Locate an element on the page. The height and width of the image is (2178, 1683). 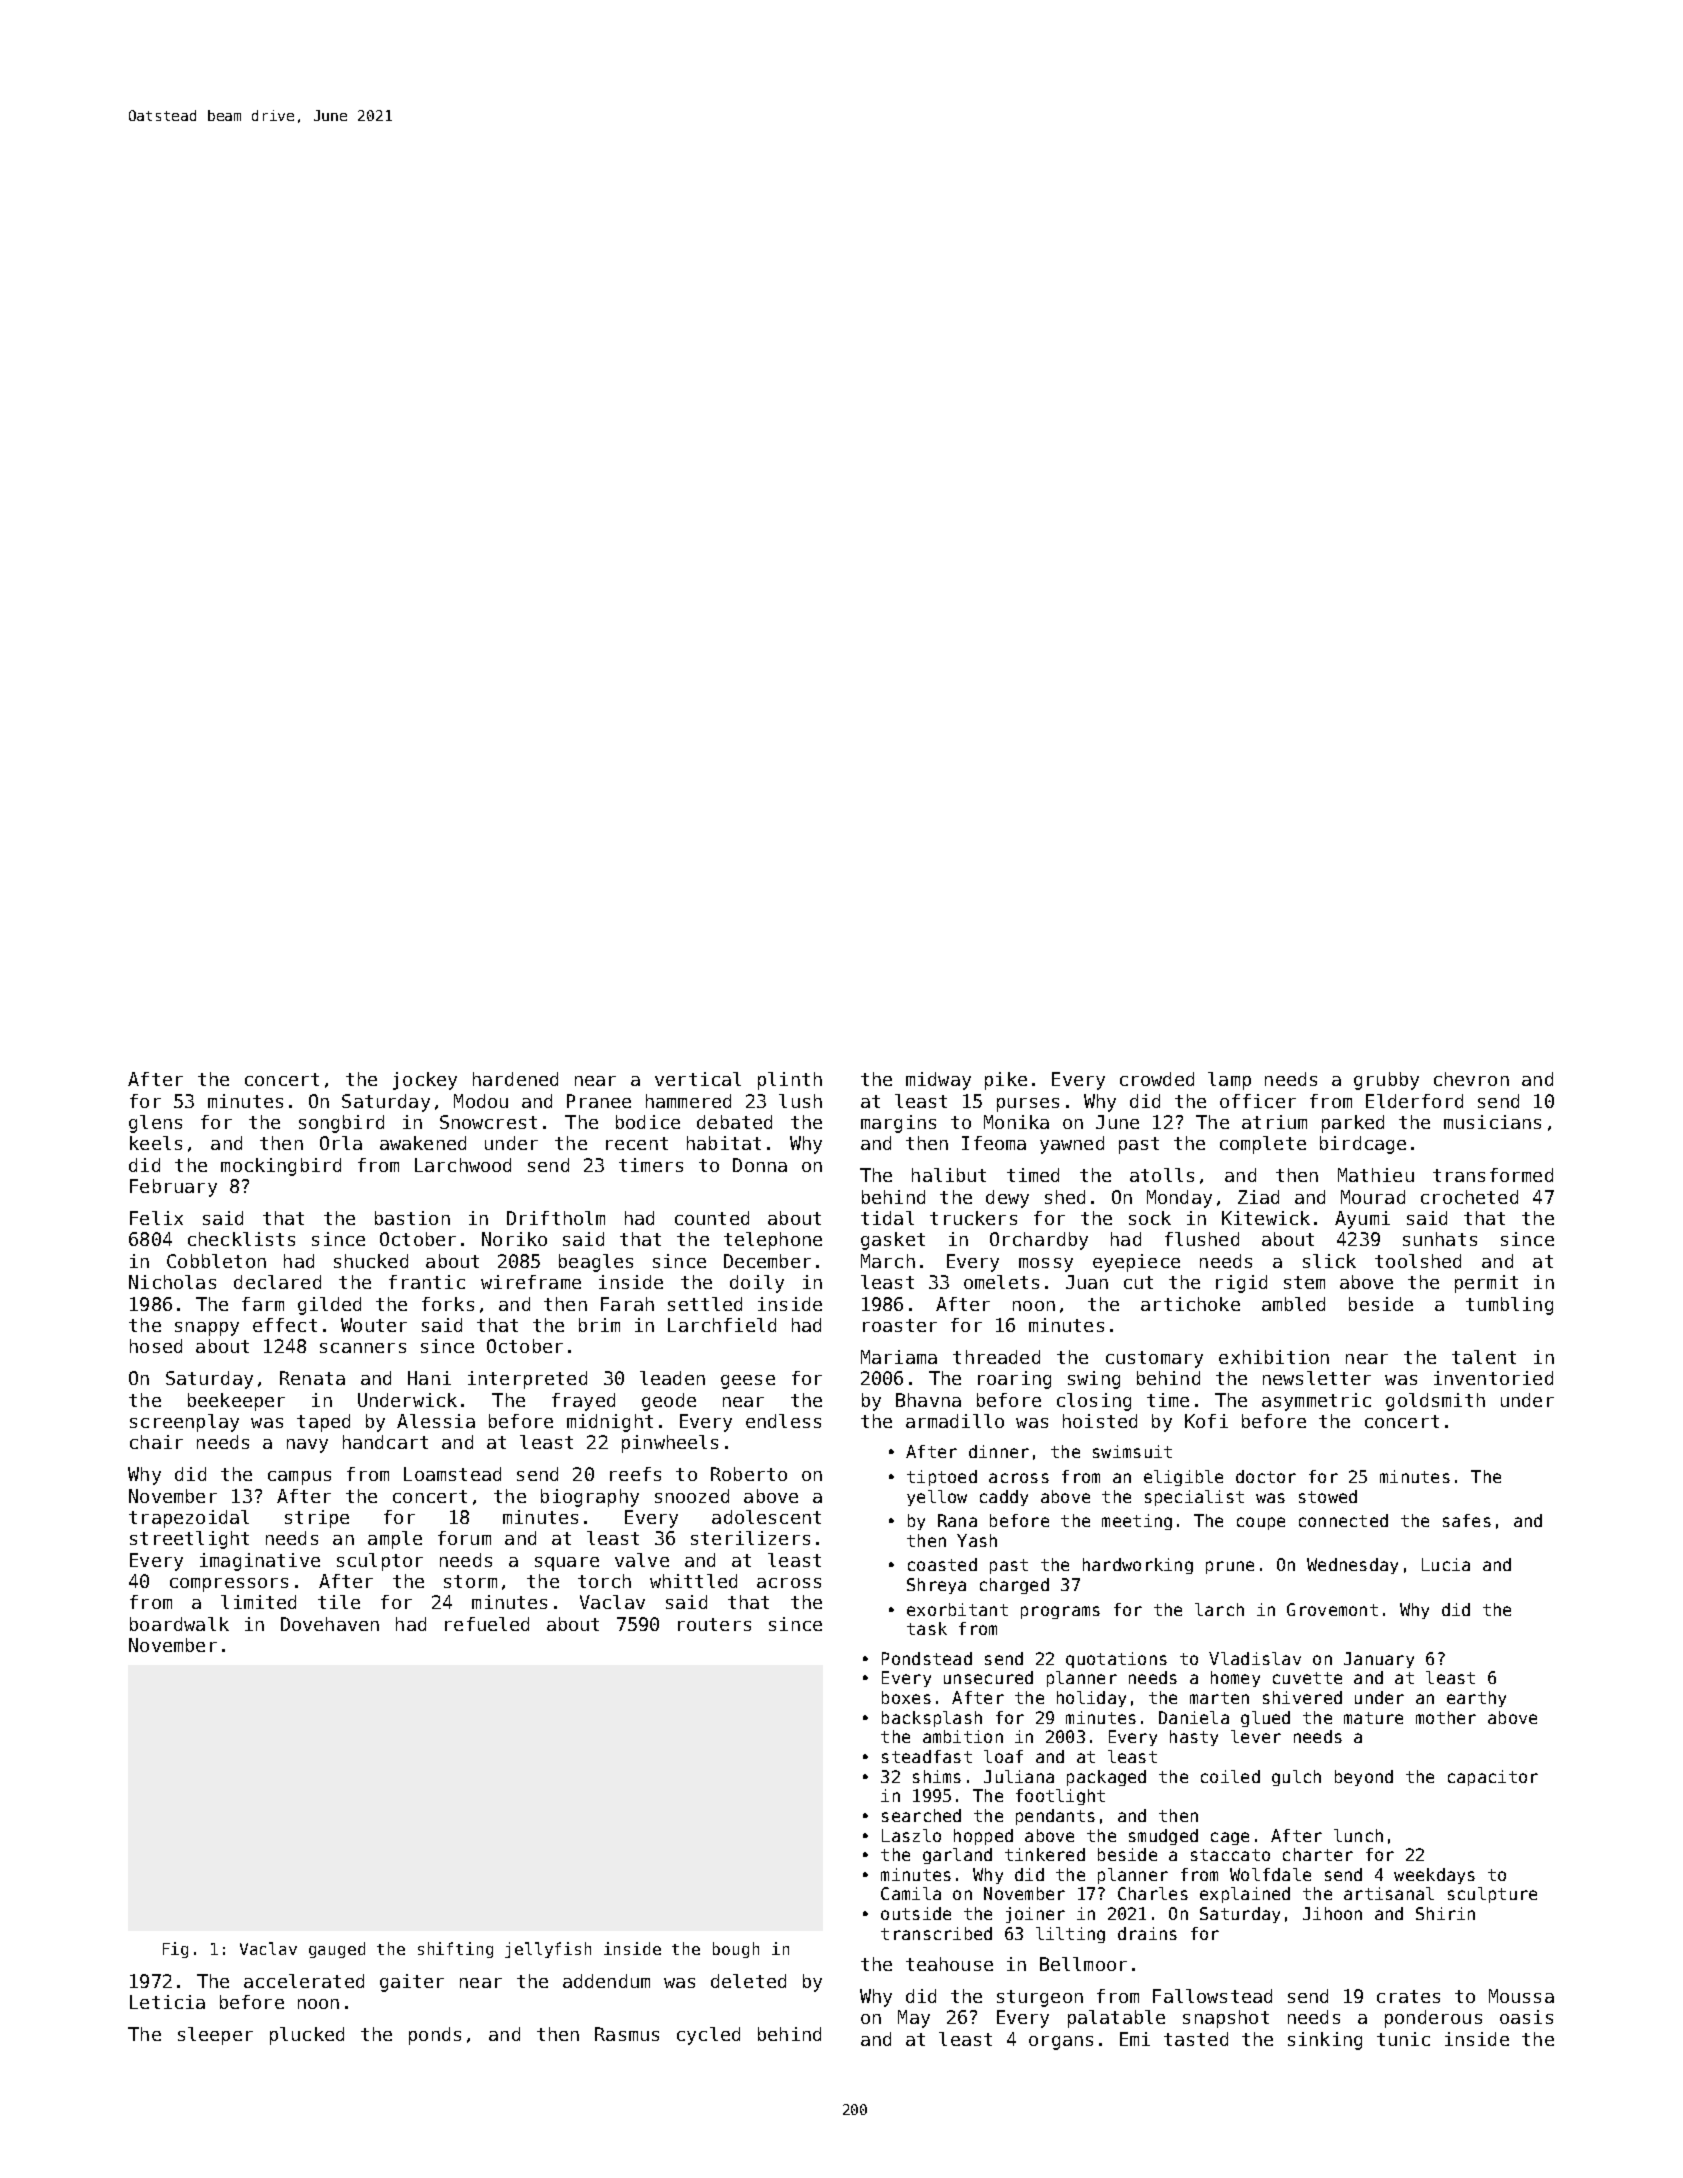
boardwalk is located at coordinates (179, 1624).
